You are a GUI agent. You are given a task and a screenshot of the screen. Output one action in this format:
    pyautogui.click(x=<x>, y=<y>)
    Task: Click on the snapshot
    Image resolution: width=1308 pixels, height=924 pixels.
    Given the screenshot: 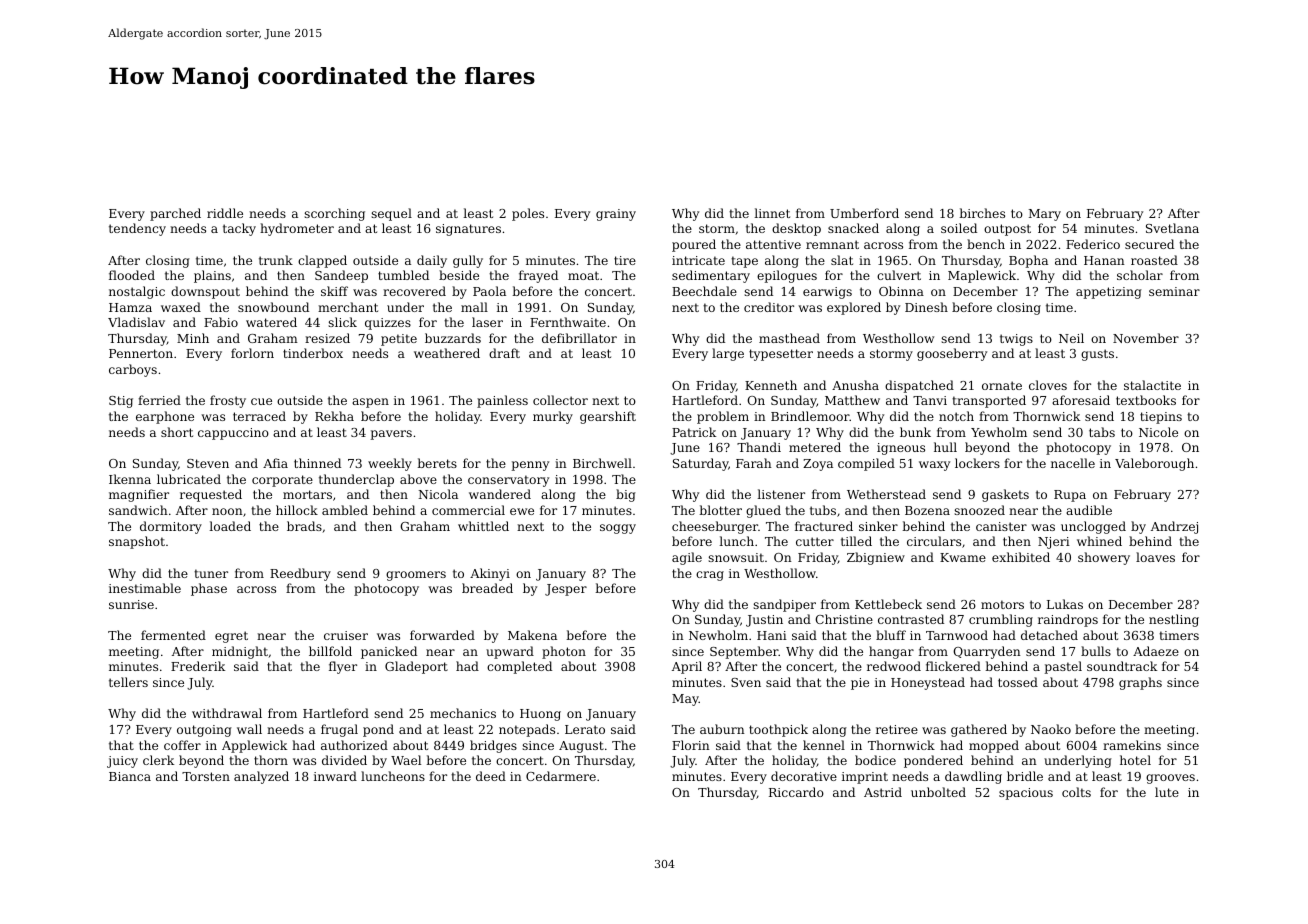 What is the action you would take?
    pyautogui.click(x=137, y=542)
